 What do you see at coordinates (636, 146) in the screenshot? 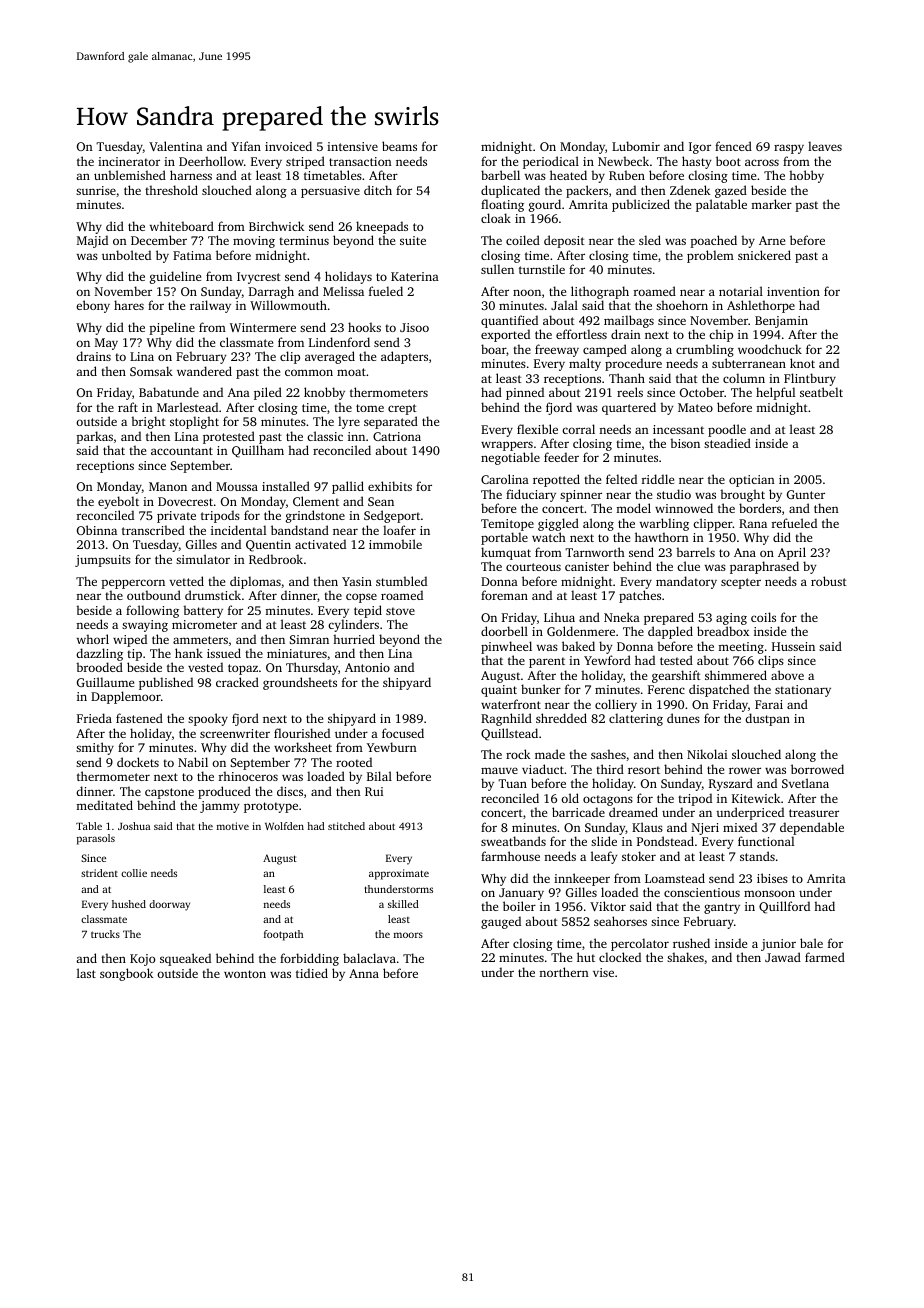
I see `Lubomir` at bounding box center [636, 146].
